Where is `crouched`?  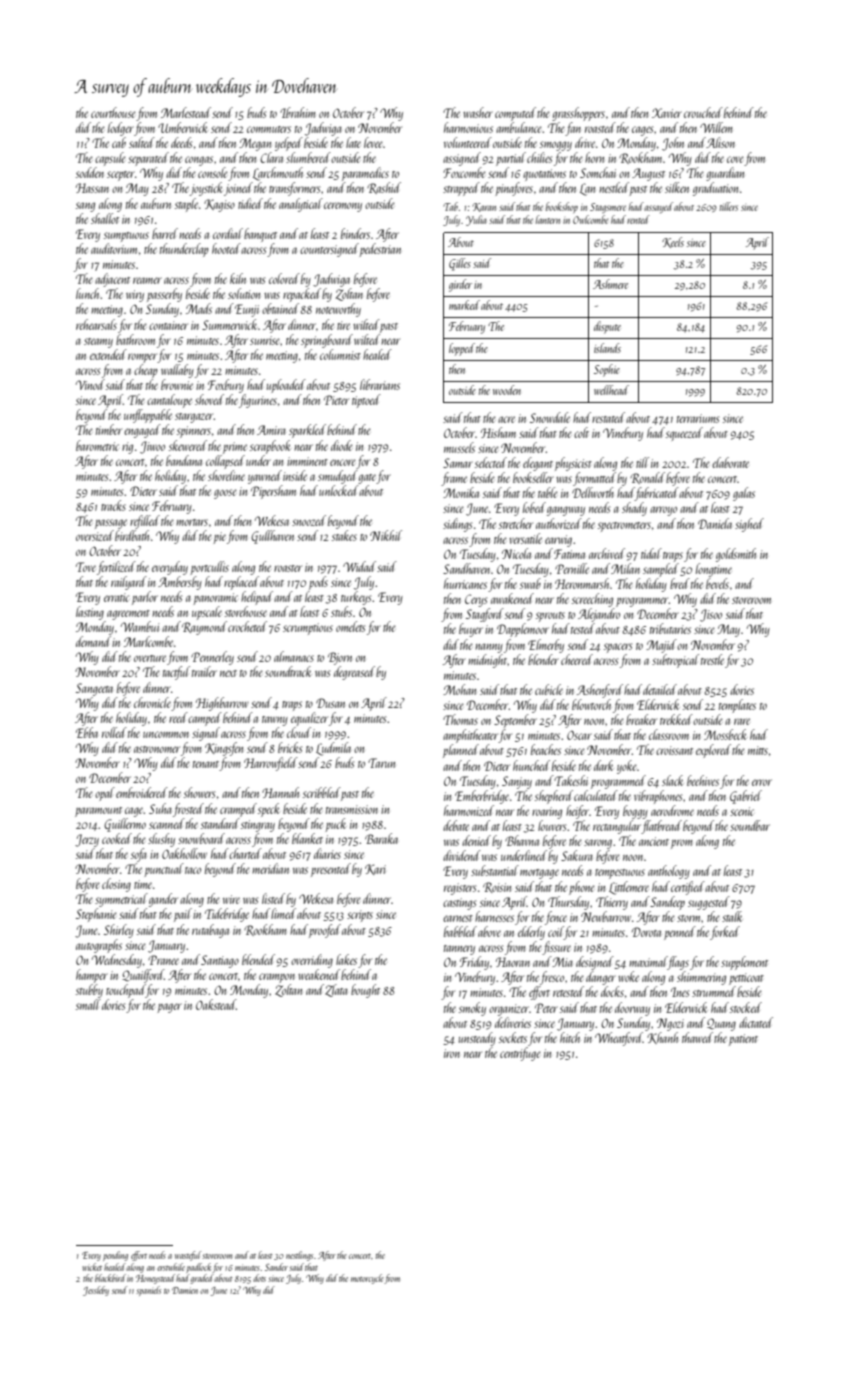
crouched is located at coordinates (703, 112).
